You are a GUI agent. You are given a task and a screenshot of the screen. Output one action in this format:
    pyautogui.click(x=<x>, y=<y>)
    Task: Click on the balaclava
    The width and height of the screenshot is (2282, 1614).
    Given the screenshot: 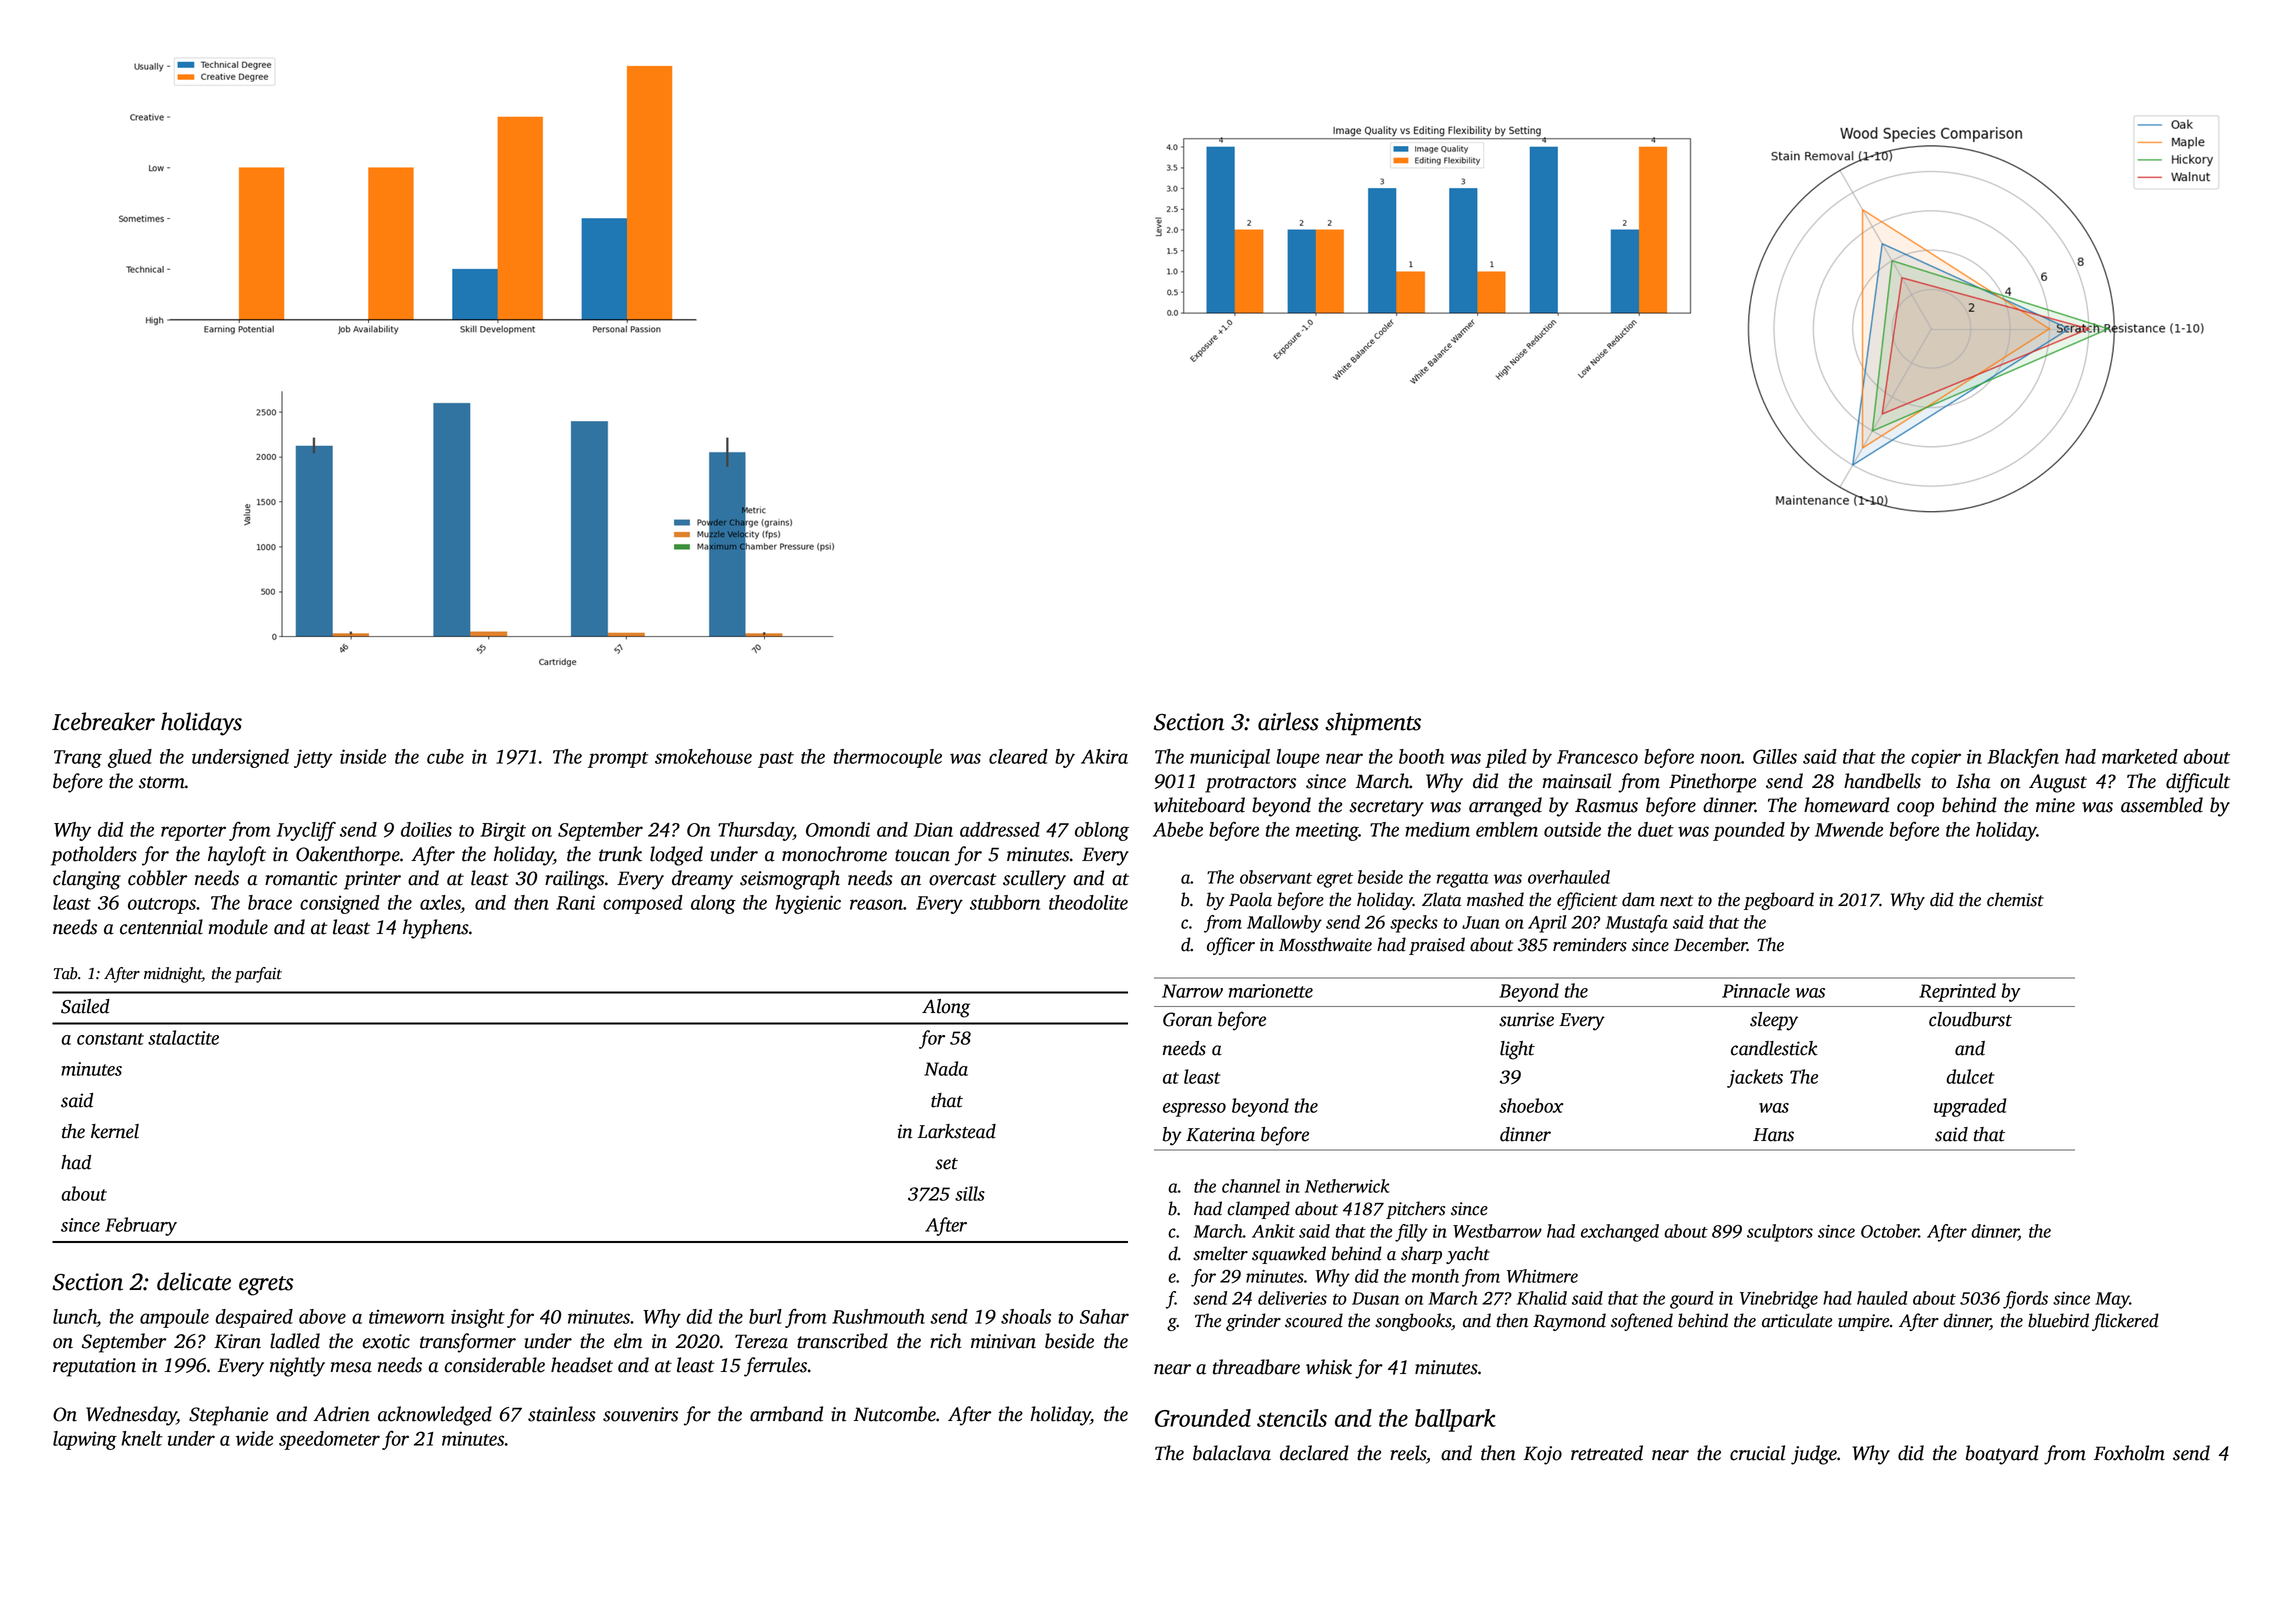 What is the action you would take?
    pyautogui.click(x=1232, y=1453)
